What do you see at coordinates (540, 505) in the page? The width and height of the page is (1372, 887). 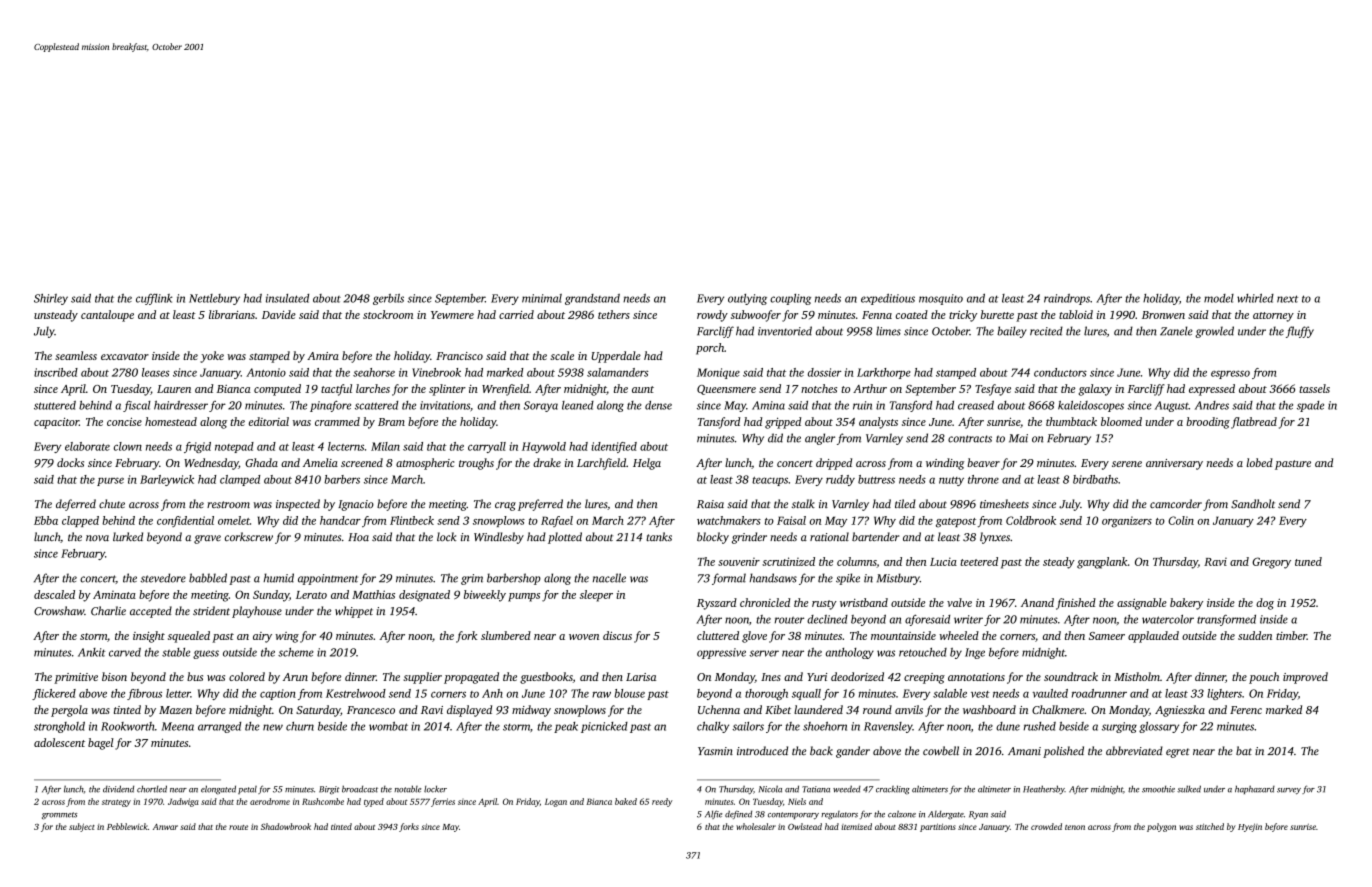 I see `preferred` at bounding box center [540, 505].
